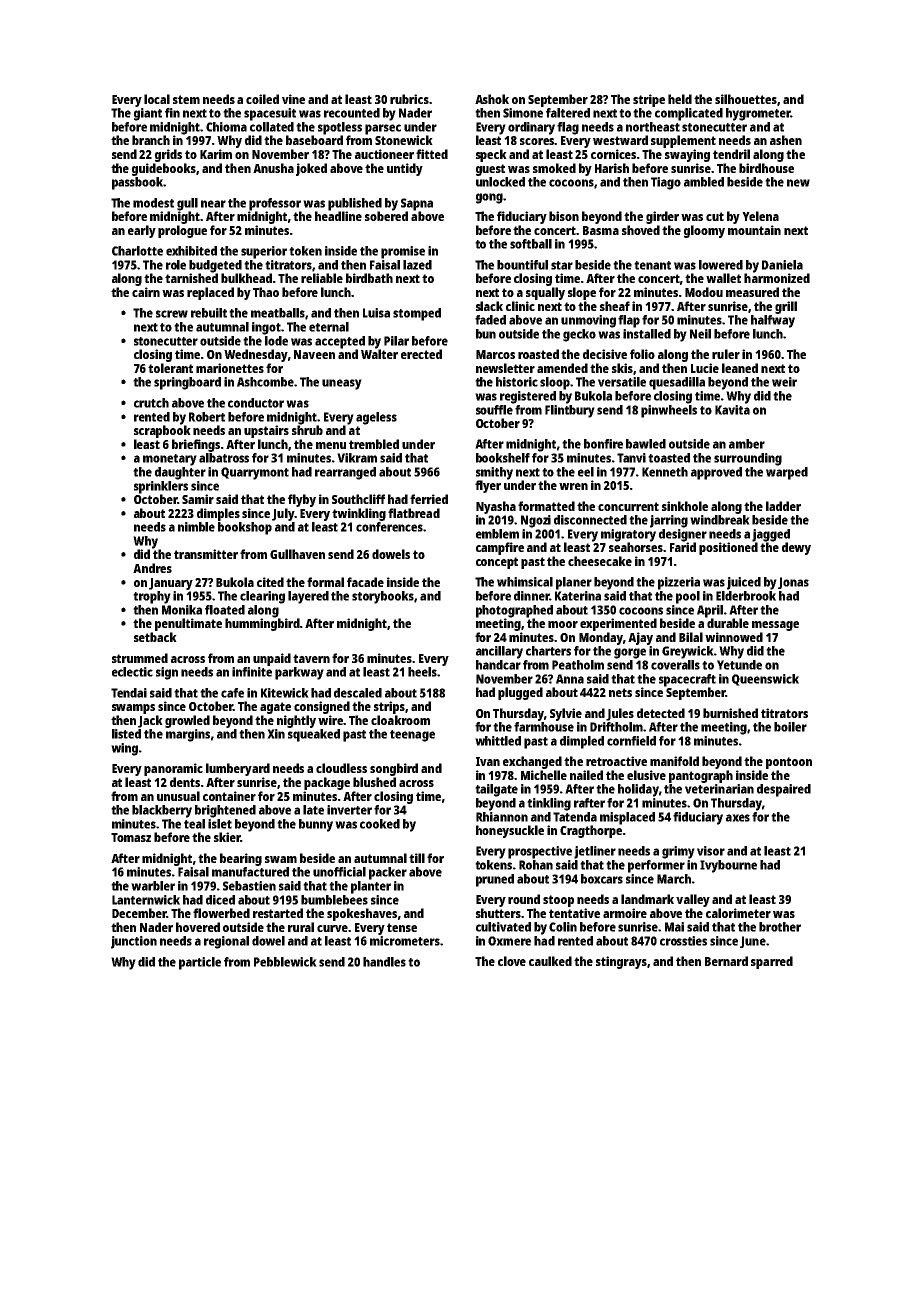 This screenshot has height=1308, width=924. Describe the element at coordinates (490, 320) in the screenshot. I see `faded` at that location.
